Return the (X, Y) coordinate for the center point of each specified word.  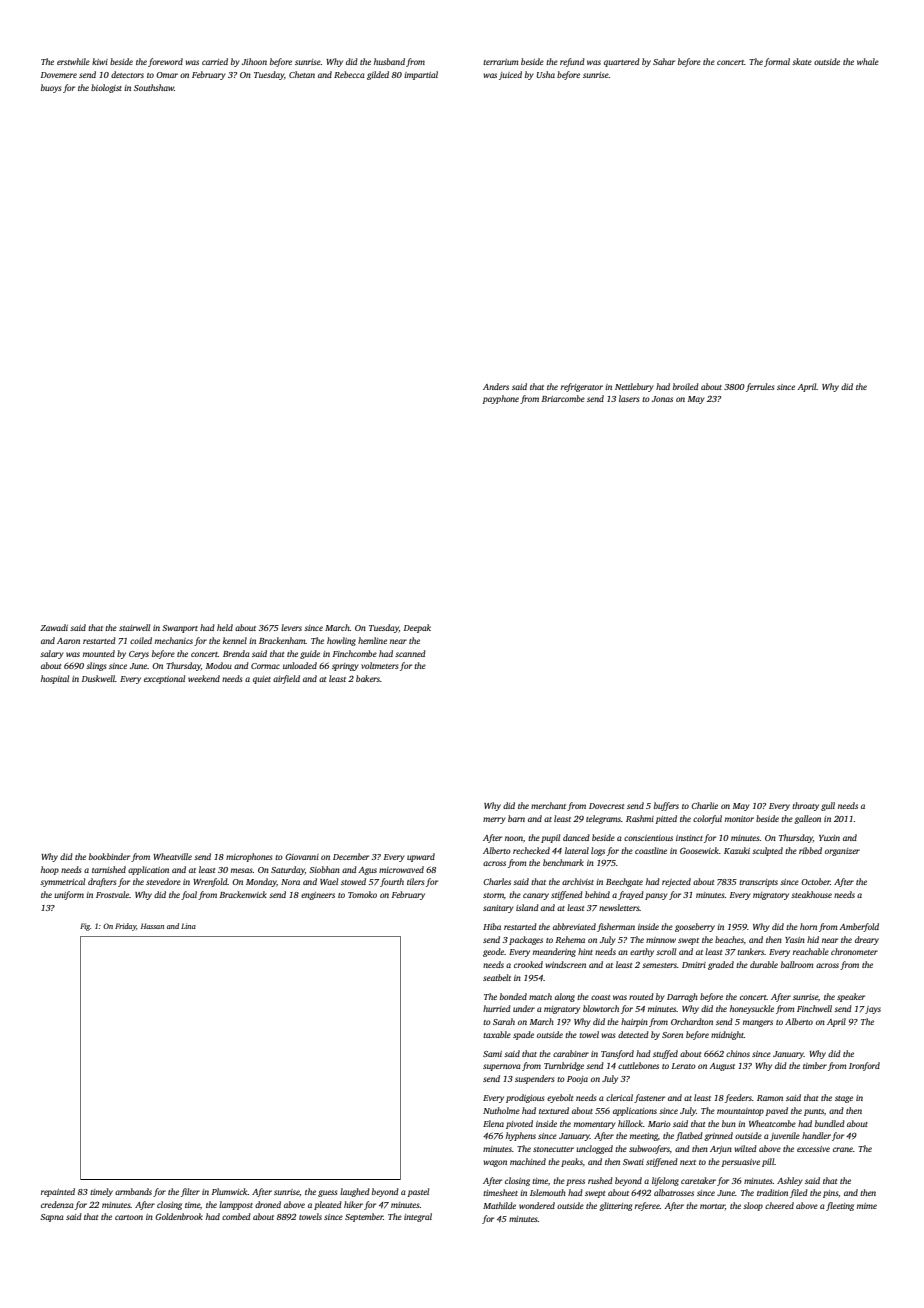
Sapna (52, 1218)
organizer (842, 852)
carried (215, 61)
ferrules (760, 387)
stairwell (134, 627)
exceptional (164, 679)
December (351, 856)
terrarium (500, 62)
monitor (739, 819)
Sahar (664, 61)
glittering (615, 1206)
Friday (125, 927)
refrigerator (582, 387)
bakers (368, 678)
